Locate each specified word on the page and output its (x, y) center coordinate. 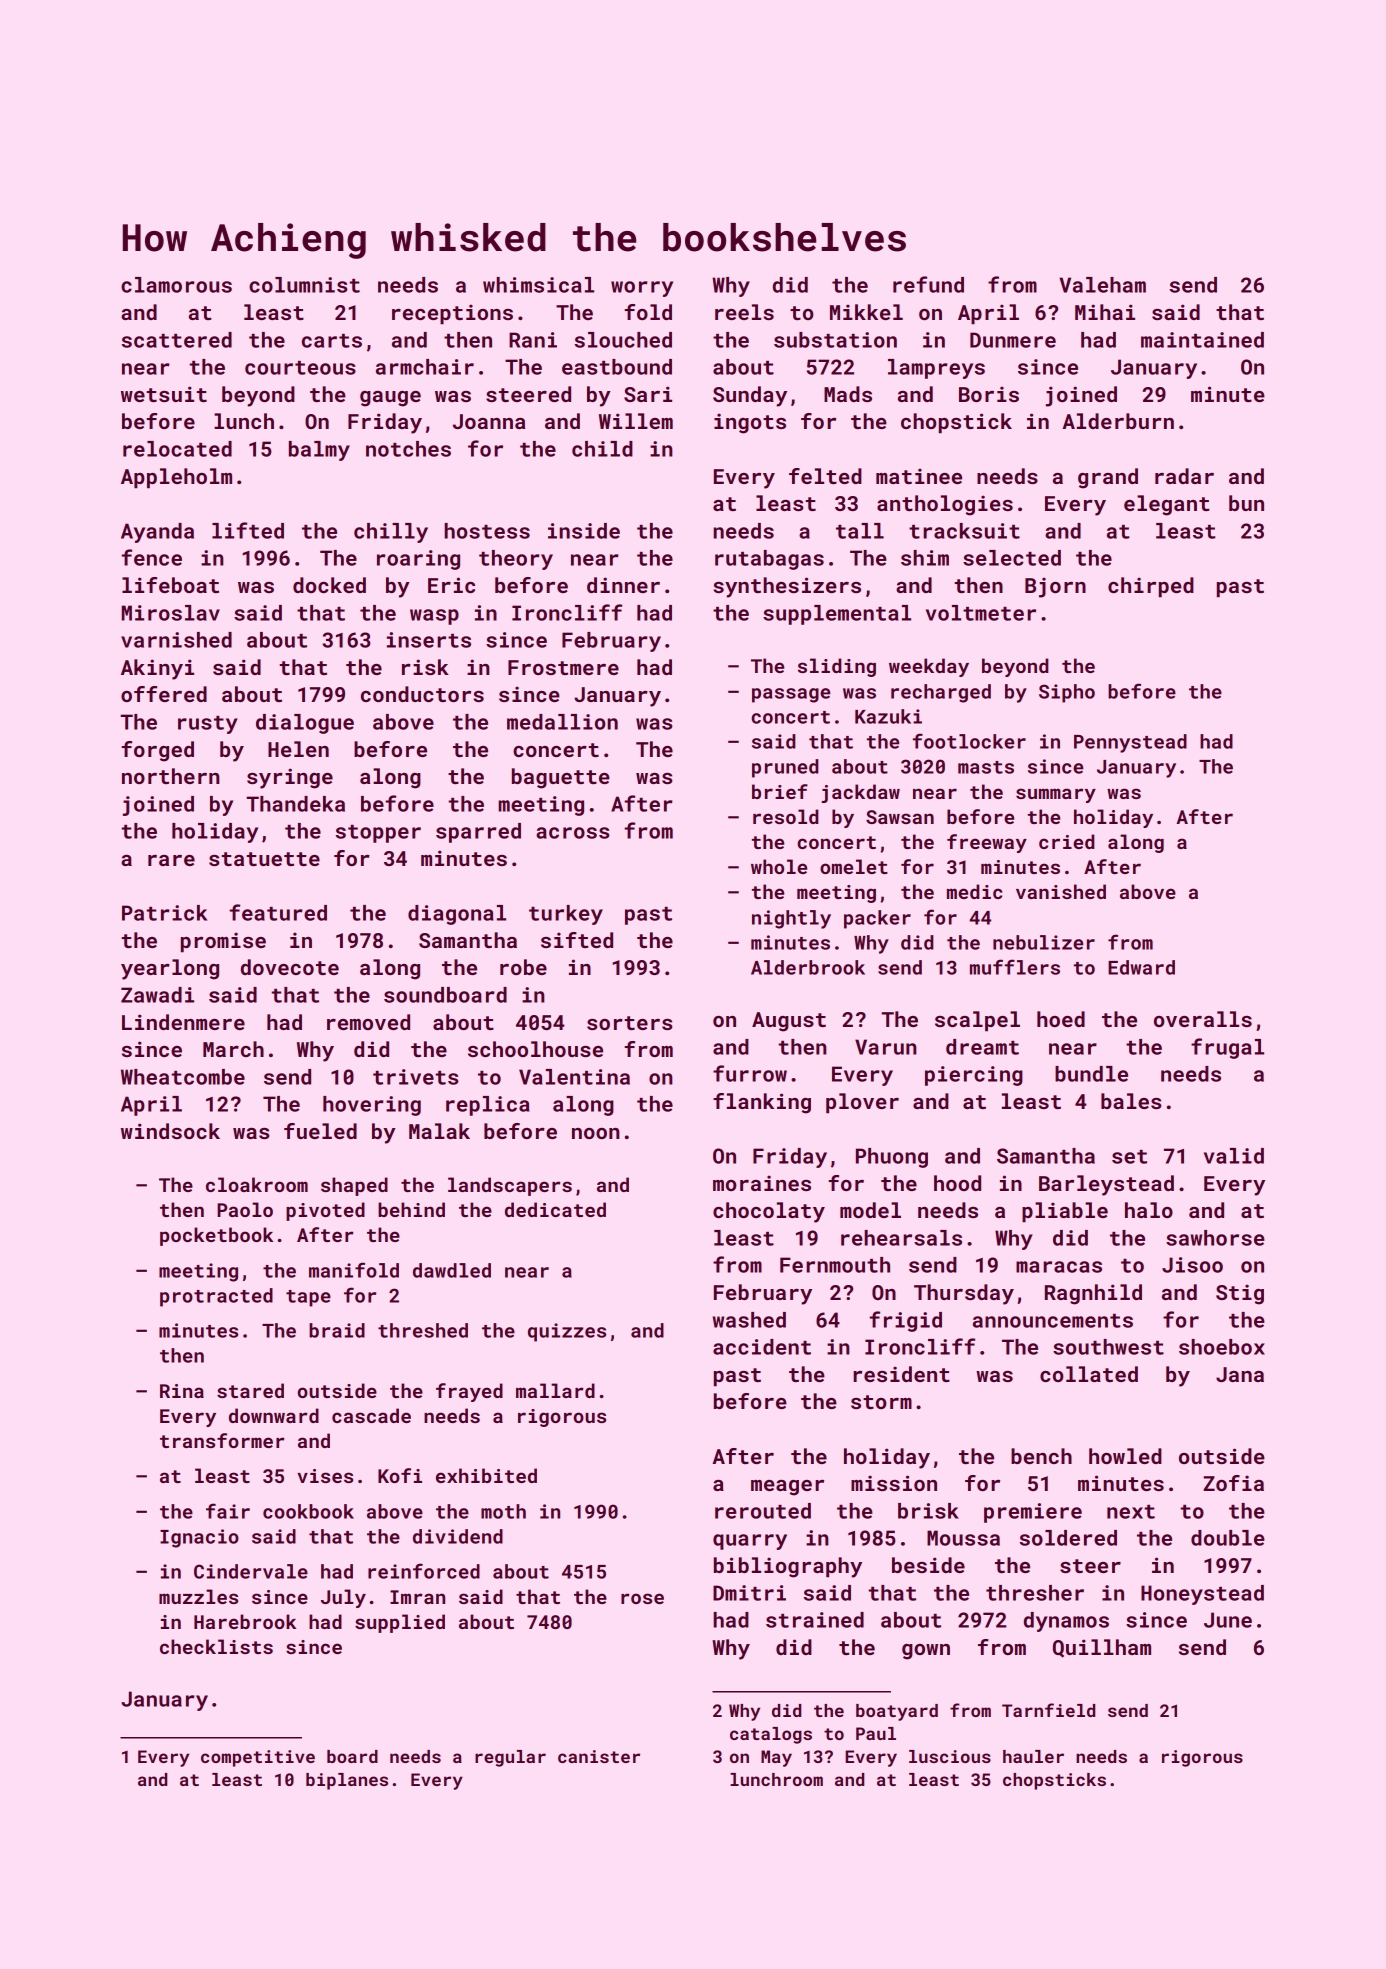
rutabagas (769, 560)
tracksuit (964, 531)
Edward (1141, 967)
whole (779, 866)
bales (1131, 1101)
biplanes (347, 1781)
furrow (750, 1073)
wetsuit (164, 394)
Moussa (963, 1538)
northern (171, 776)
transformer (222, 1440)
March (233, 1049)
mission (894, 1483)
